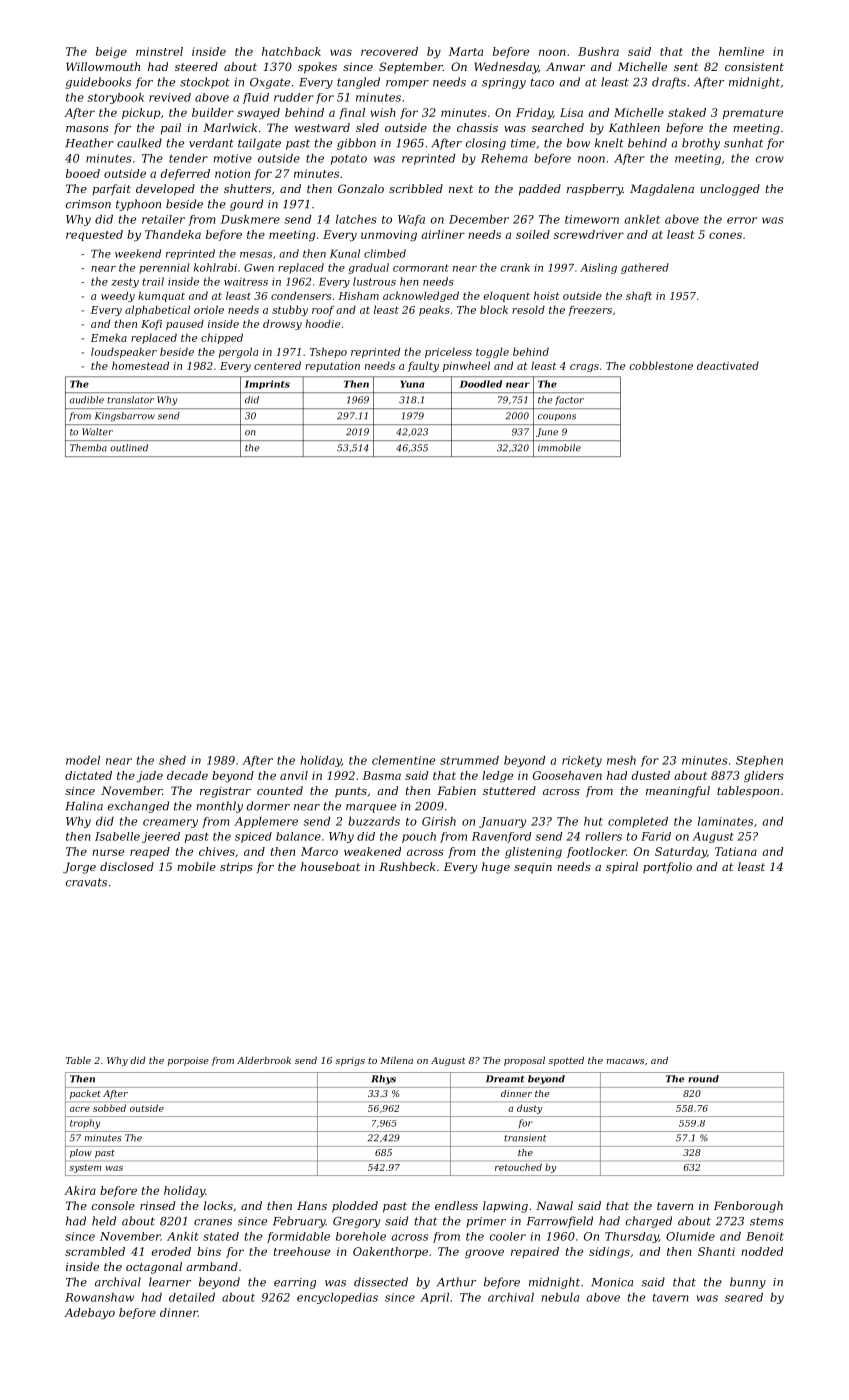 This document has width=849, height=1400. Describe the element at coordinates (352, 113) in the document. I see `final` at that location.
